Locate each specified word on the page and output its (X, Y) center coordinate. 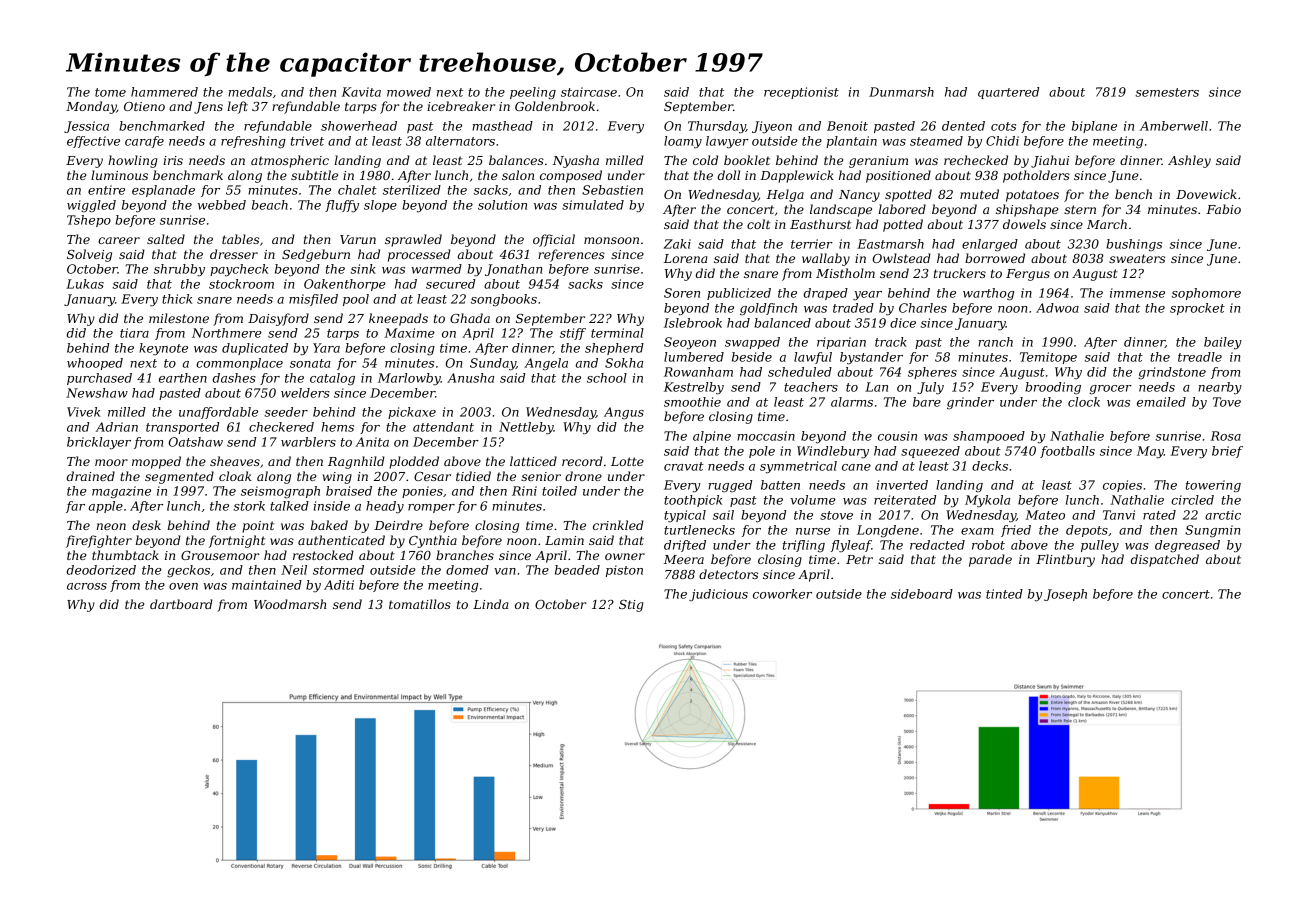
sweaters (1137, 258)
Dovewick (1206, 194)
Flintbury (1065, 560)
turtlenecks (699, 530)
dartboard (181, 604)
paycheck (239, 270)
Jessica (86, 127)
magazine (121, 492)
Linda (490, 604)
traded (853, 308)
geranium (878, 162)
